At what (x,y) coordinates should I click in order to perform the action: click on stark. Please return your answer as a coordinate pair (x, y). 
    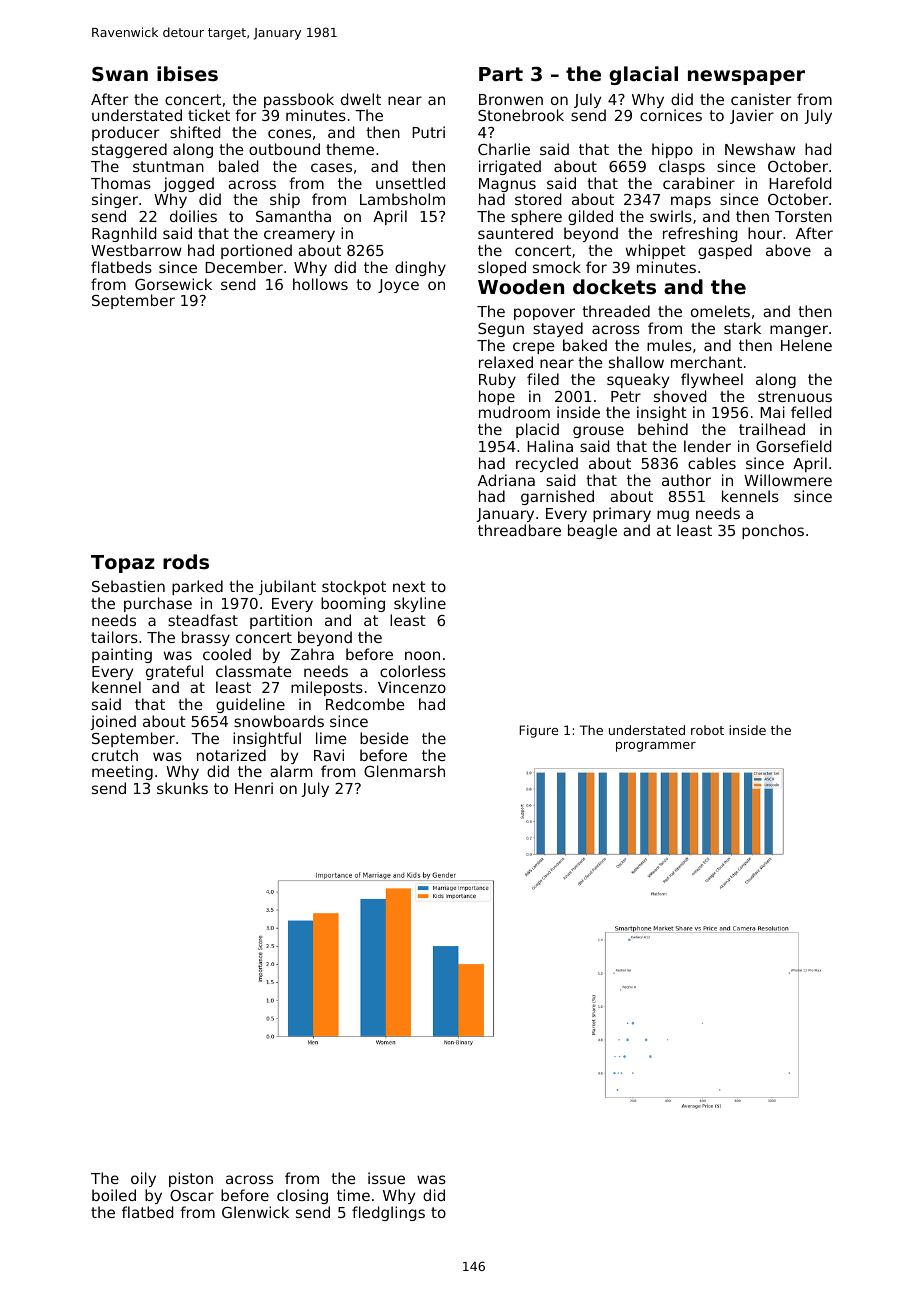
    Looking at the image, I should click on (742, 328).
